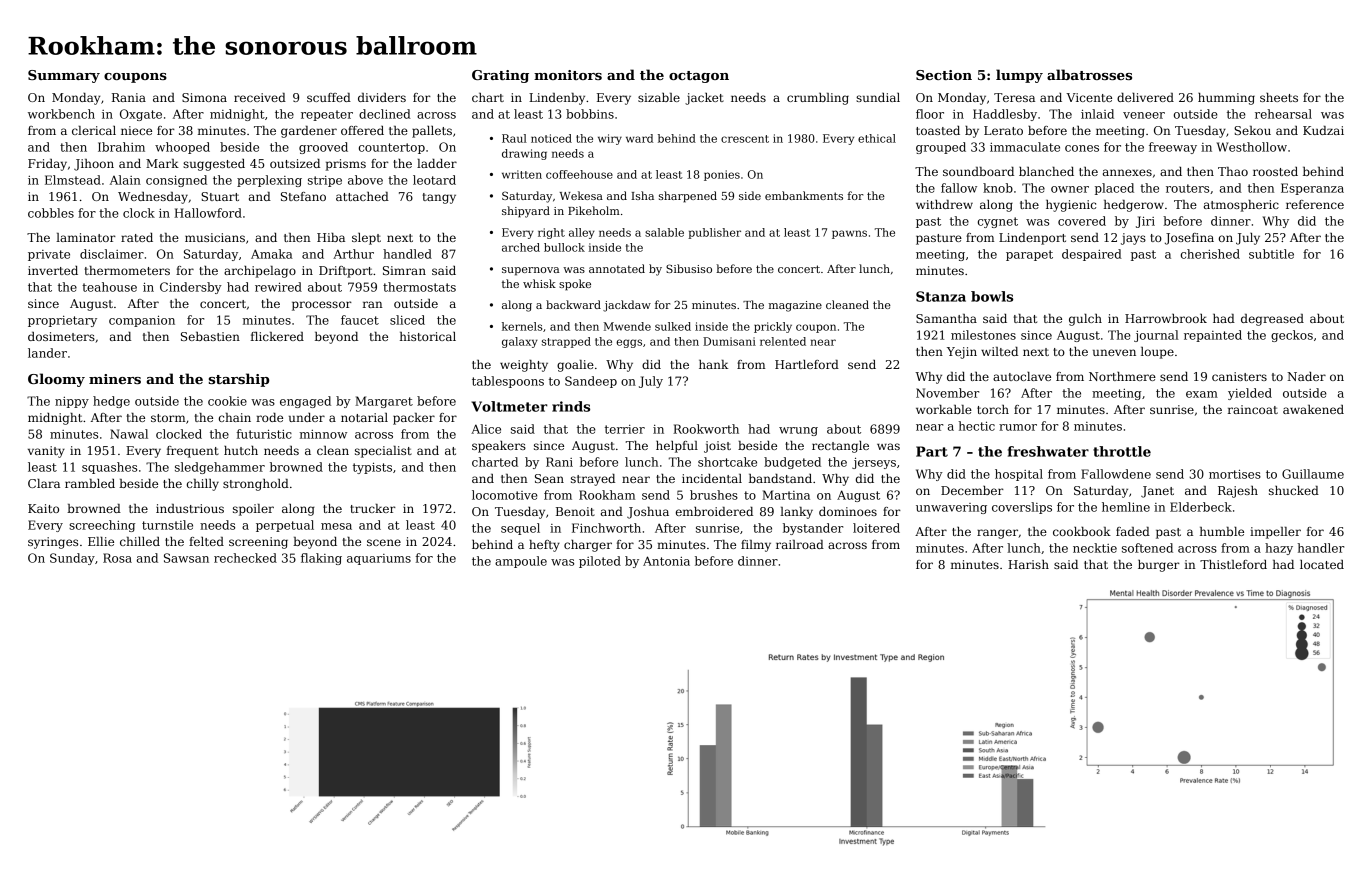  Describe the element at coordinates (1048, 451) in the page. I see `freshwater` at that location.
